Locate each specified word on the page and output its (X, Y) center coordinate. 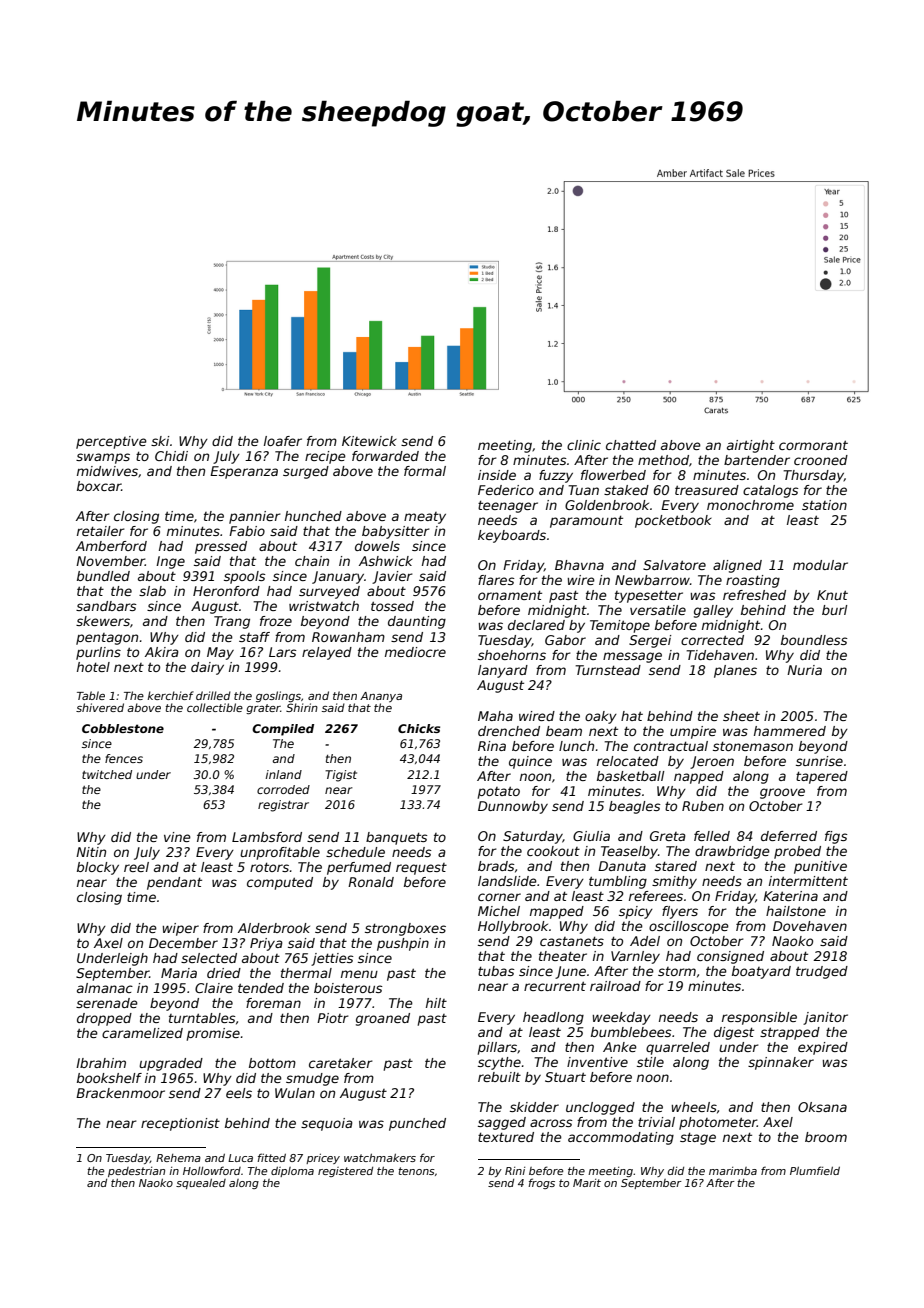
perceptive (111, 442)
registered (345, 1172)
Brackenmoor (120, 1093)
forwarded (385, 456)
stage (698, 1138)
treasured (707, 490)
